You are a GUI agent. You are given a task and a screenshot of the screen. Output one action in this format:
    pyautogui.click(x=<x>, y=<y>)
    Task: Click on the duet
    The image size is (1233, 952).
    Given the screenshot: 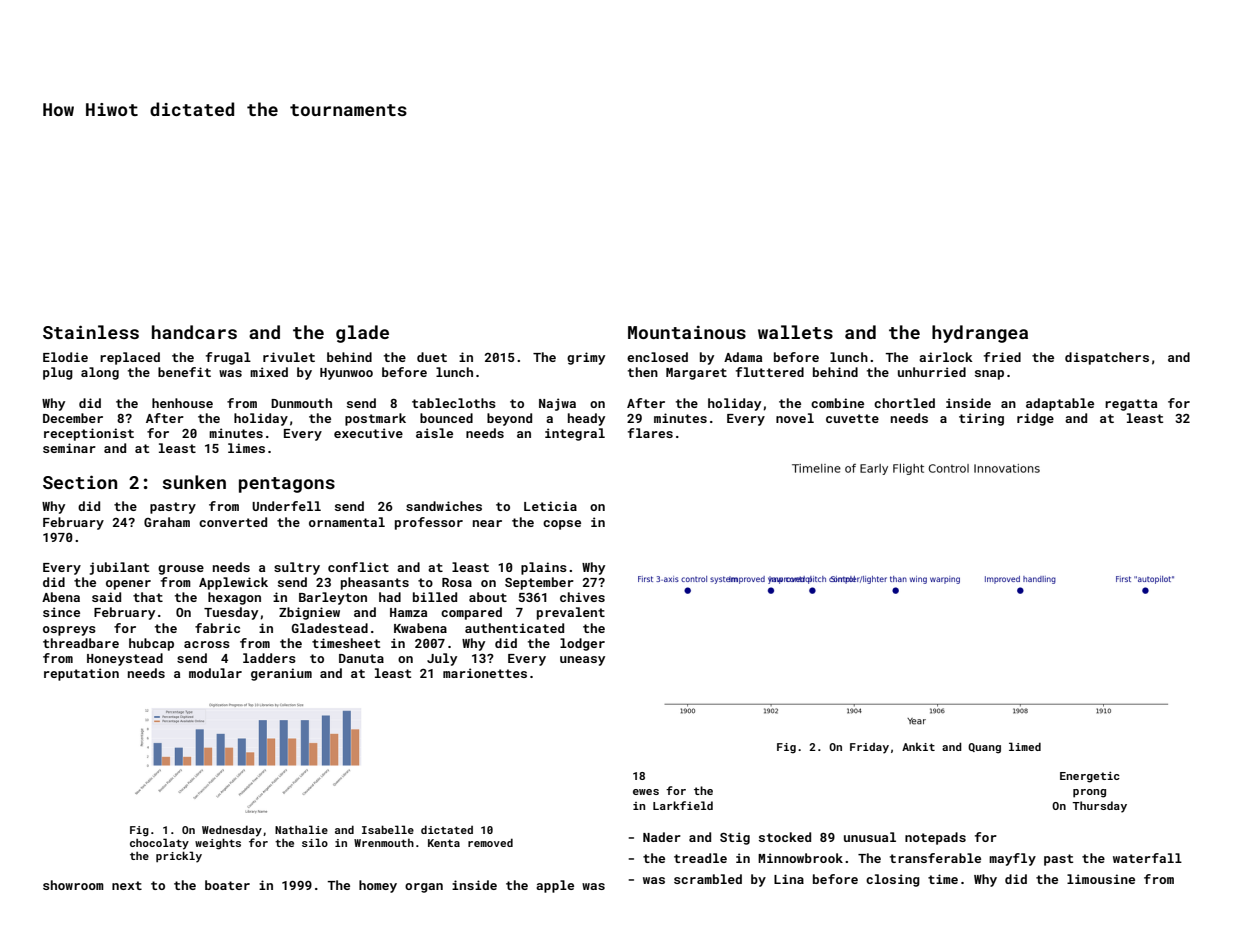 What is the action you would take?
    pyautogui.click(x=432, y=357)
